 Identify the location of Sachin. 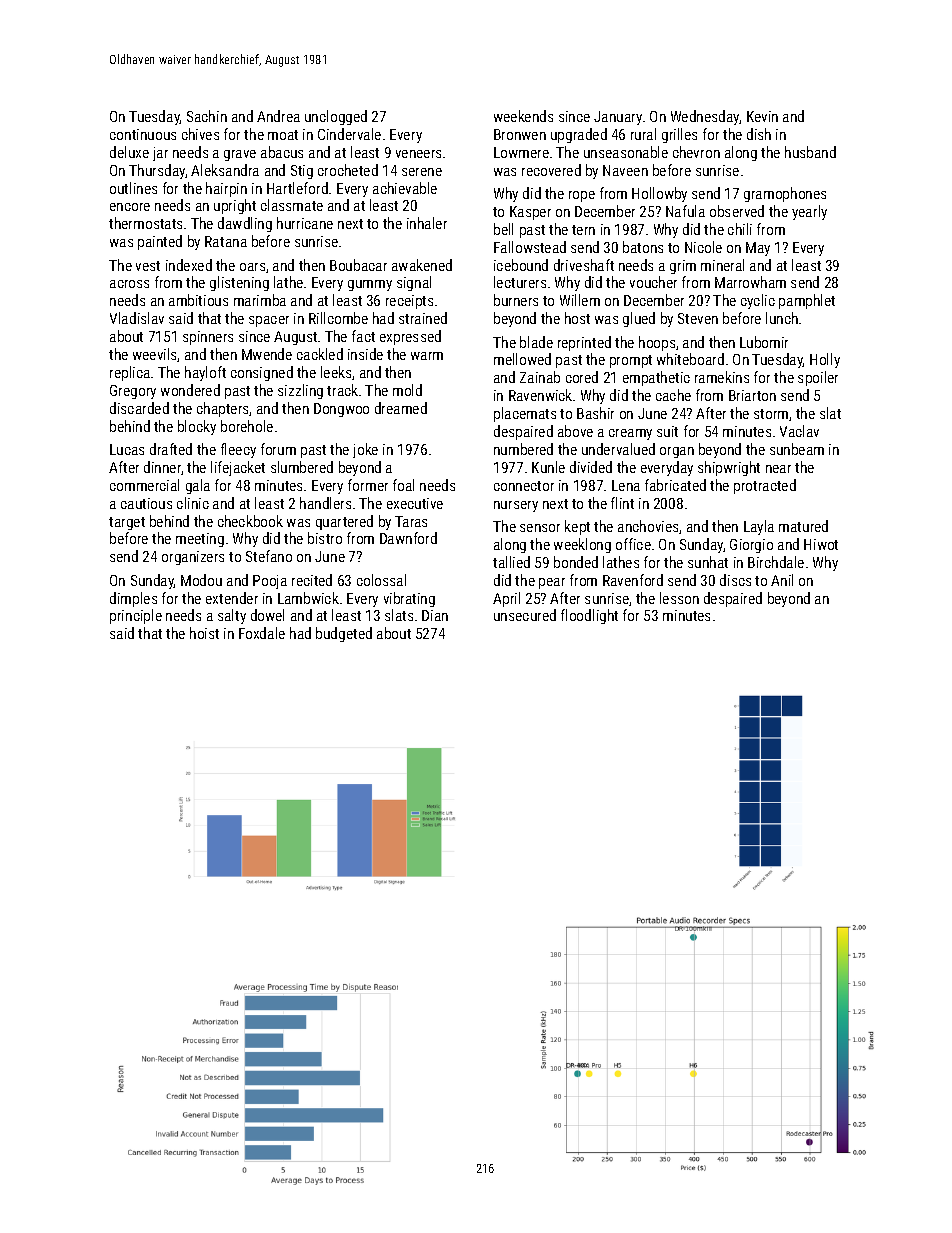
(207, 116).
